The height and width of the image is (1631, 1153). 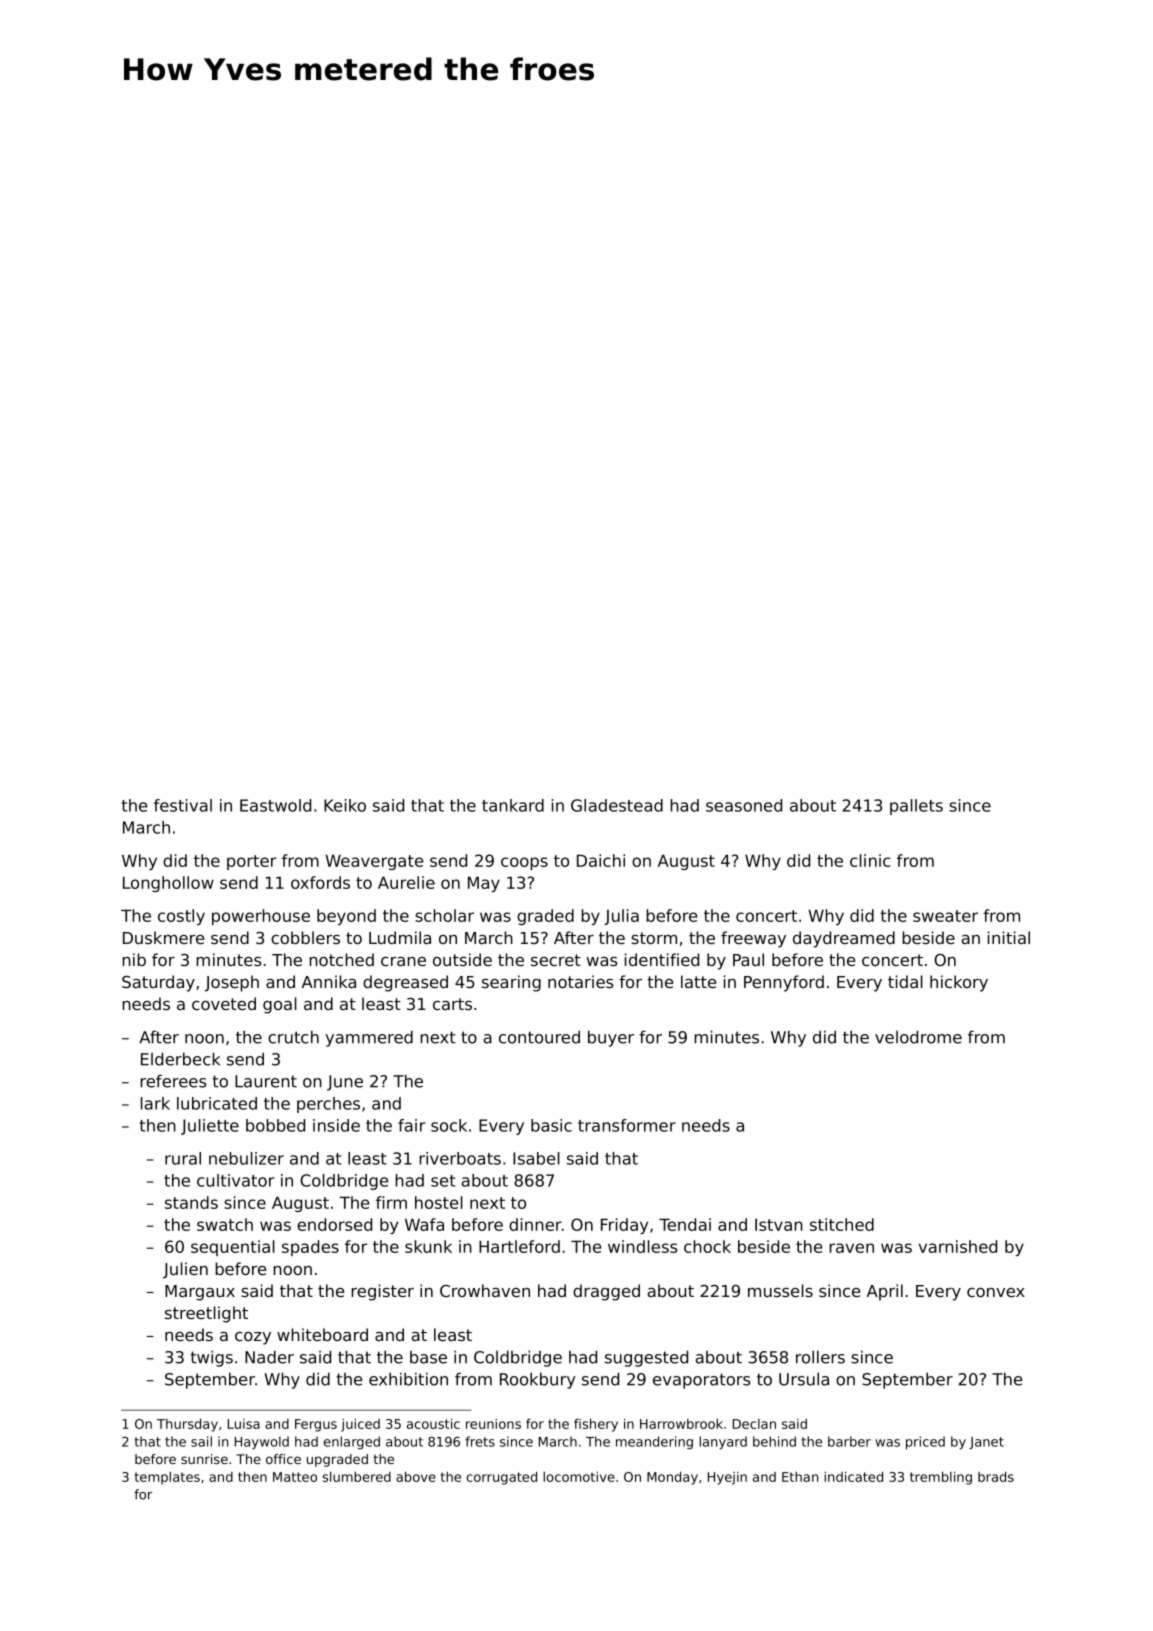 What do you see at coordinates (191, 1202) in the image?
I see `stands` at bounding box center [191, 1202].
